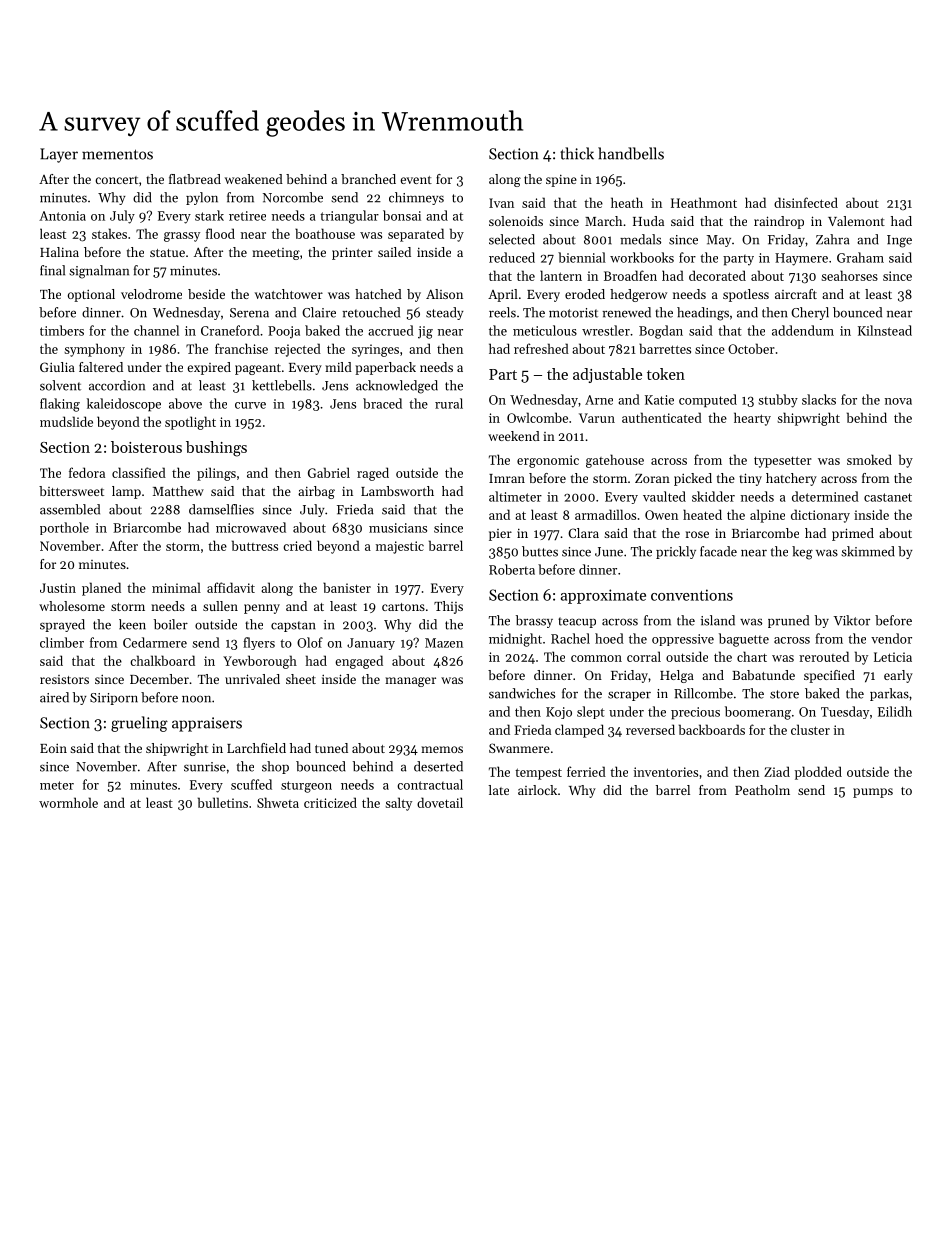  Describe the element at coordinates (885, 330) in the page. I see `Kilnstead` at that location.
